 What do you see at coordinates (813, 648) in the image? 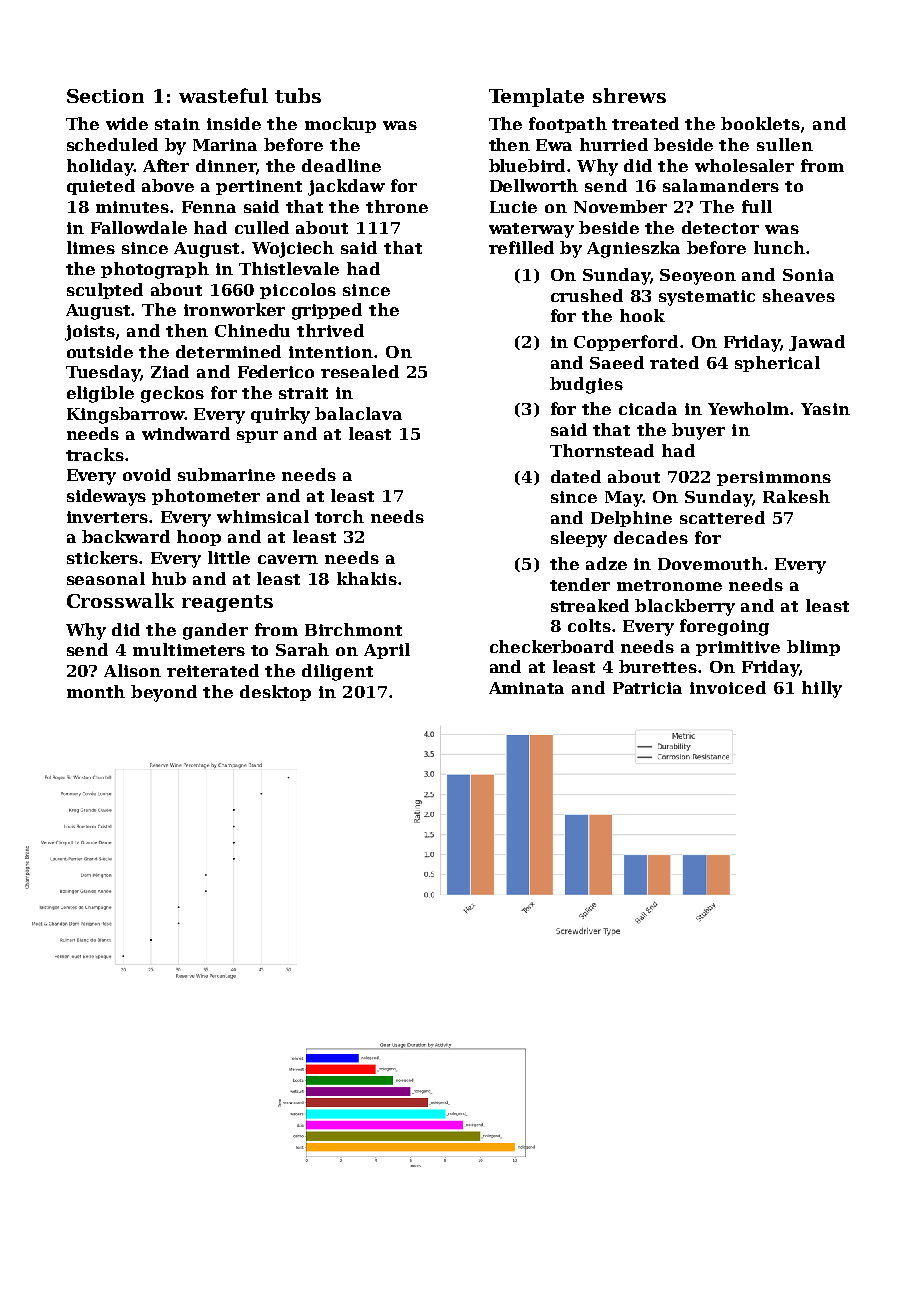
I see `blimp` at bounding box center [813, 648].
